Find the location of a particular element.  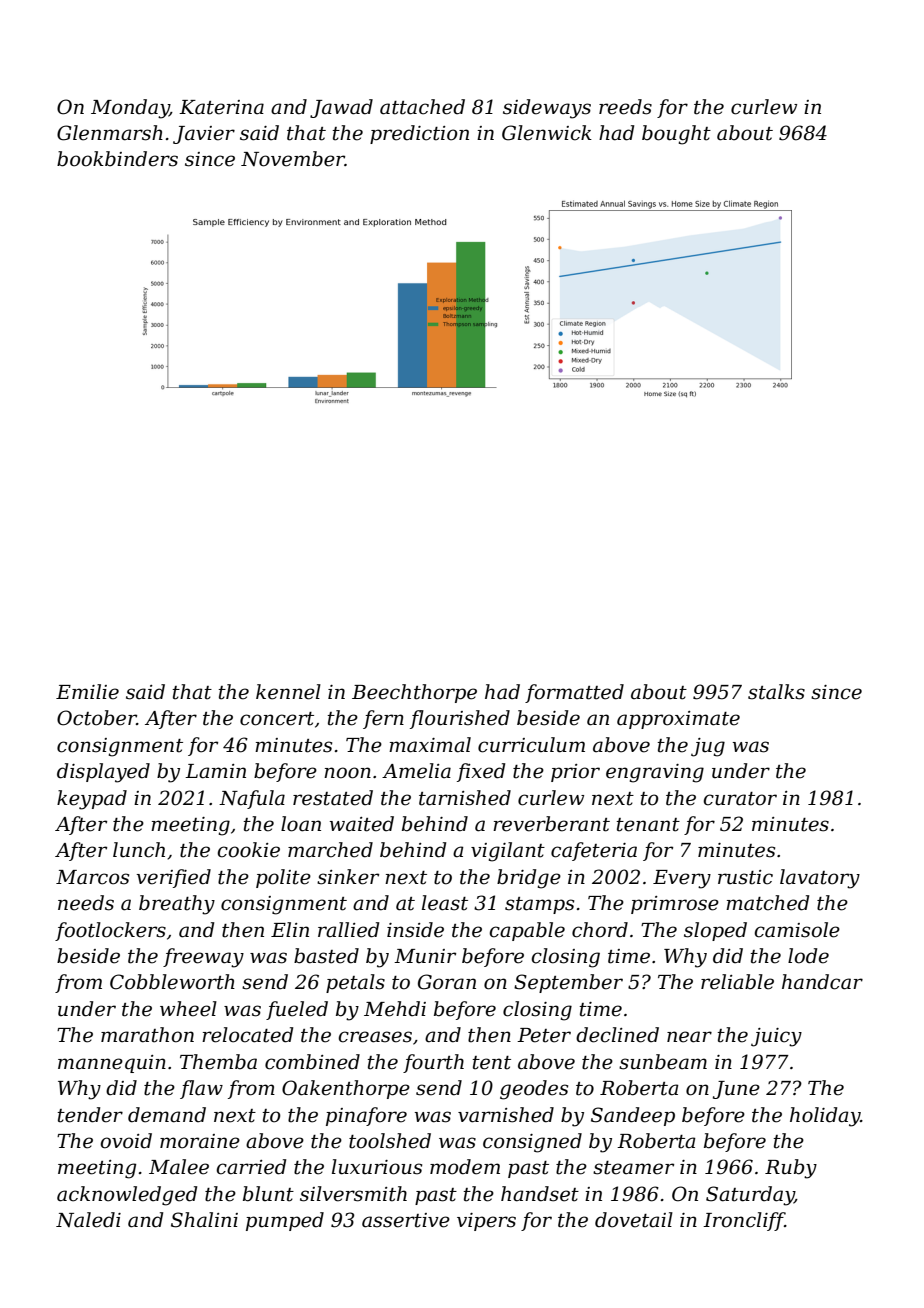

reeds is located at coordinates (625, 107).
